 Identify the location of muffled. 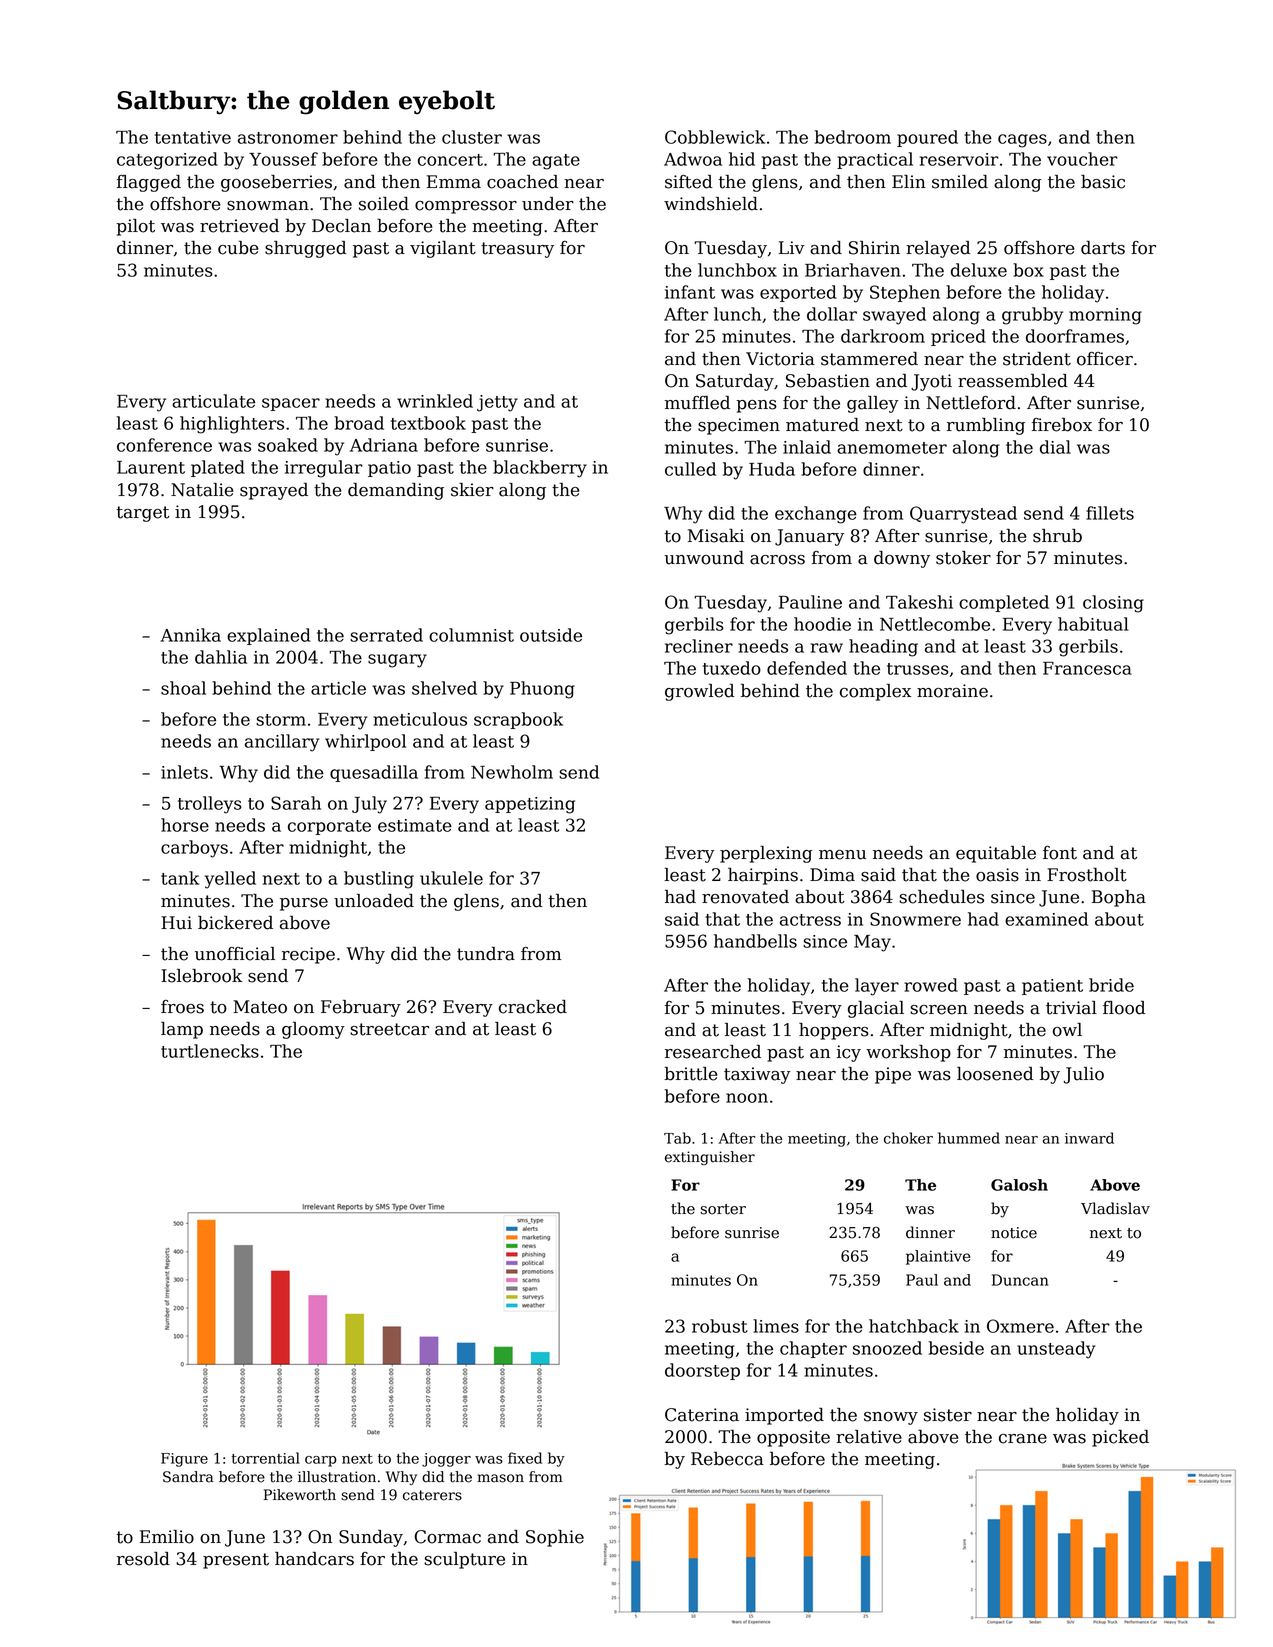
(697, 403).
